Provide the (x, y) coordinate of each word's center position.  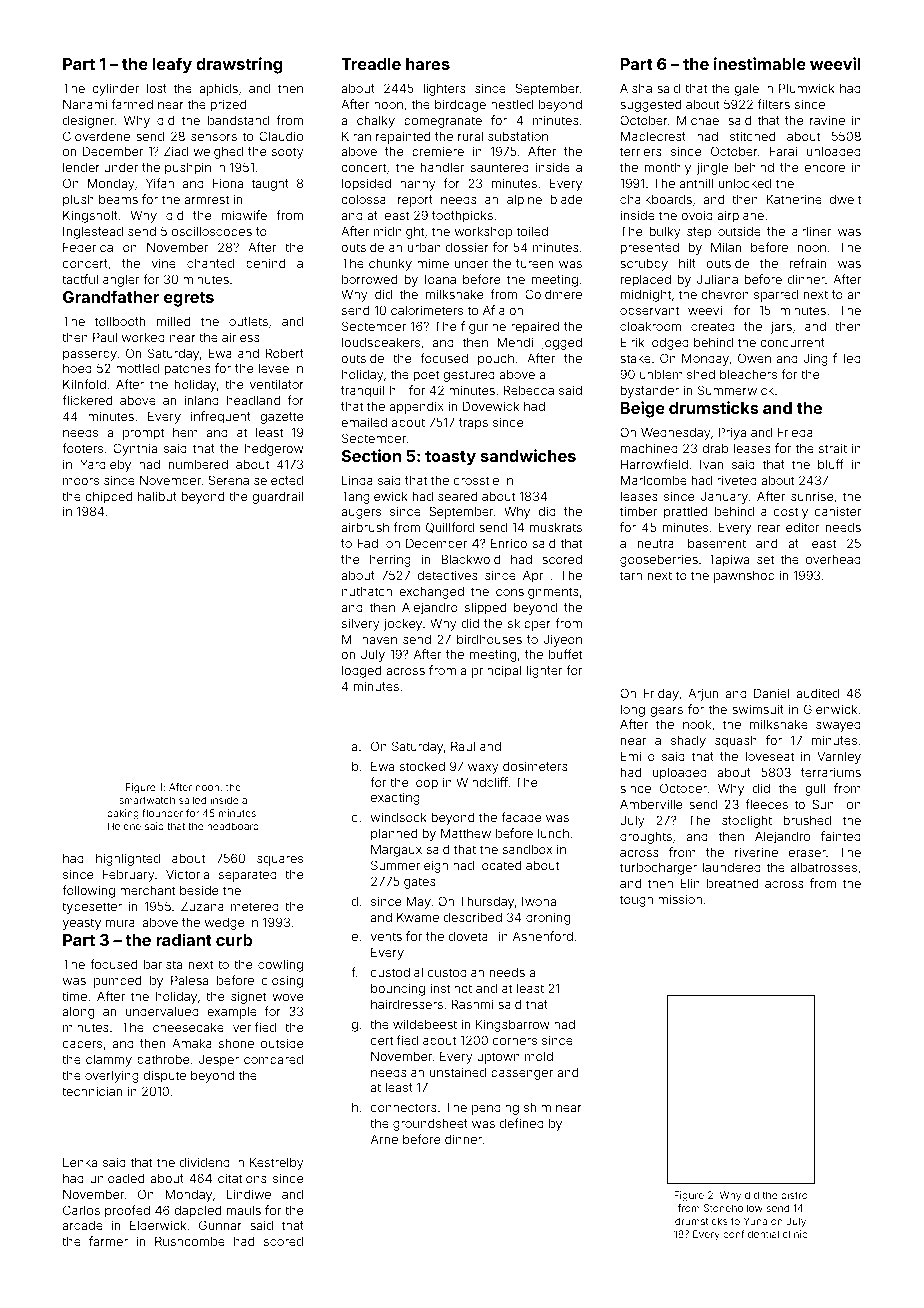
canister (838, 511)
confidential (751, 1234)
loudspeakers (381, 343)
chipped (108, 497)
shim (537, 1107)
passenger (522, 1075)
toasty (450, 458)
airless (241, 337)
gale (747, 89)
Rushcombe (190, 1241)
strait (833, 448)
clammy (109, 1061)
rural (470, 136)
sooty (288, 153)
